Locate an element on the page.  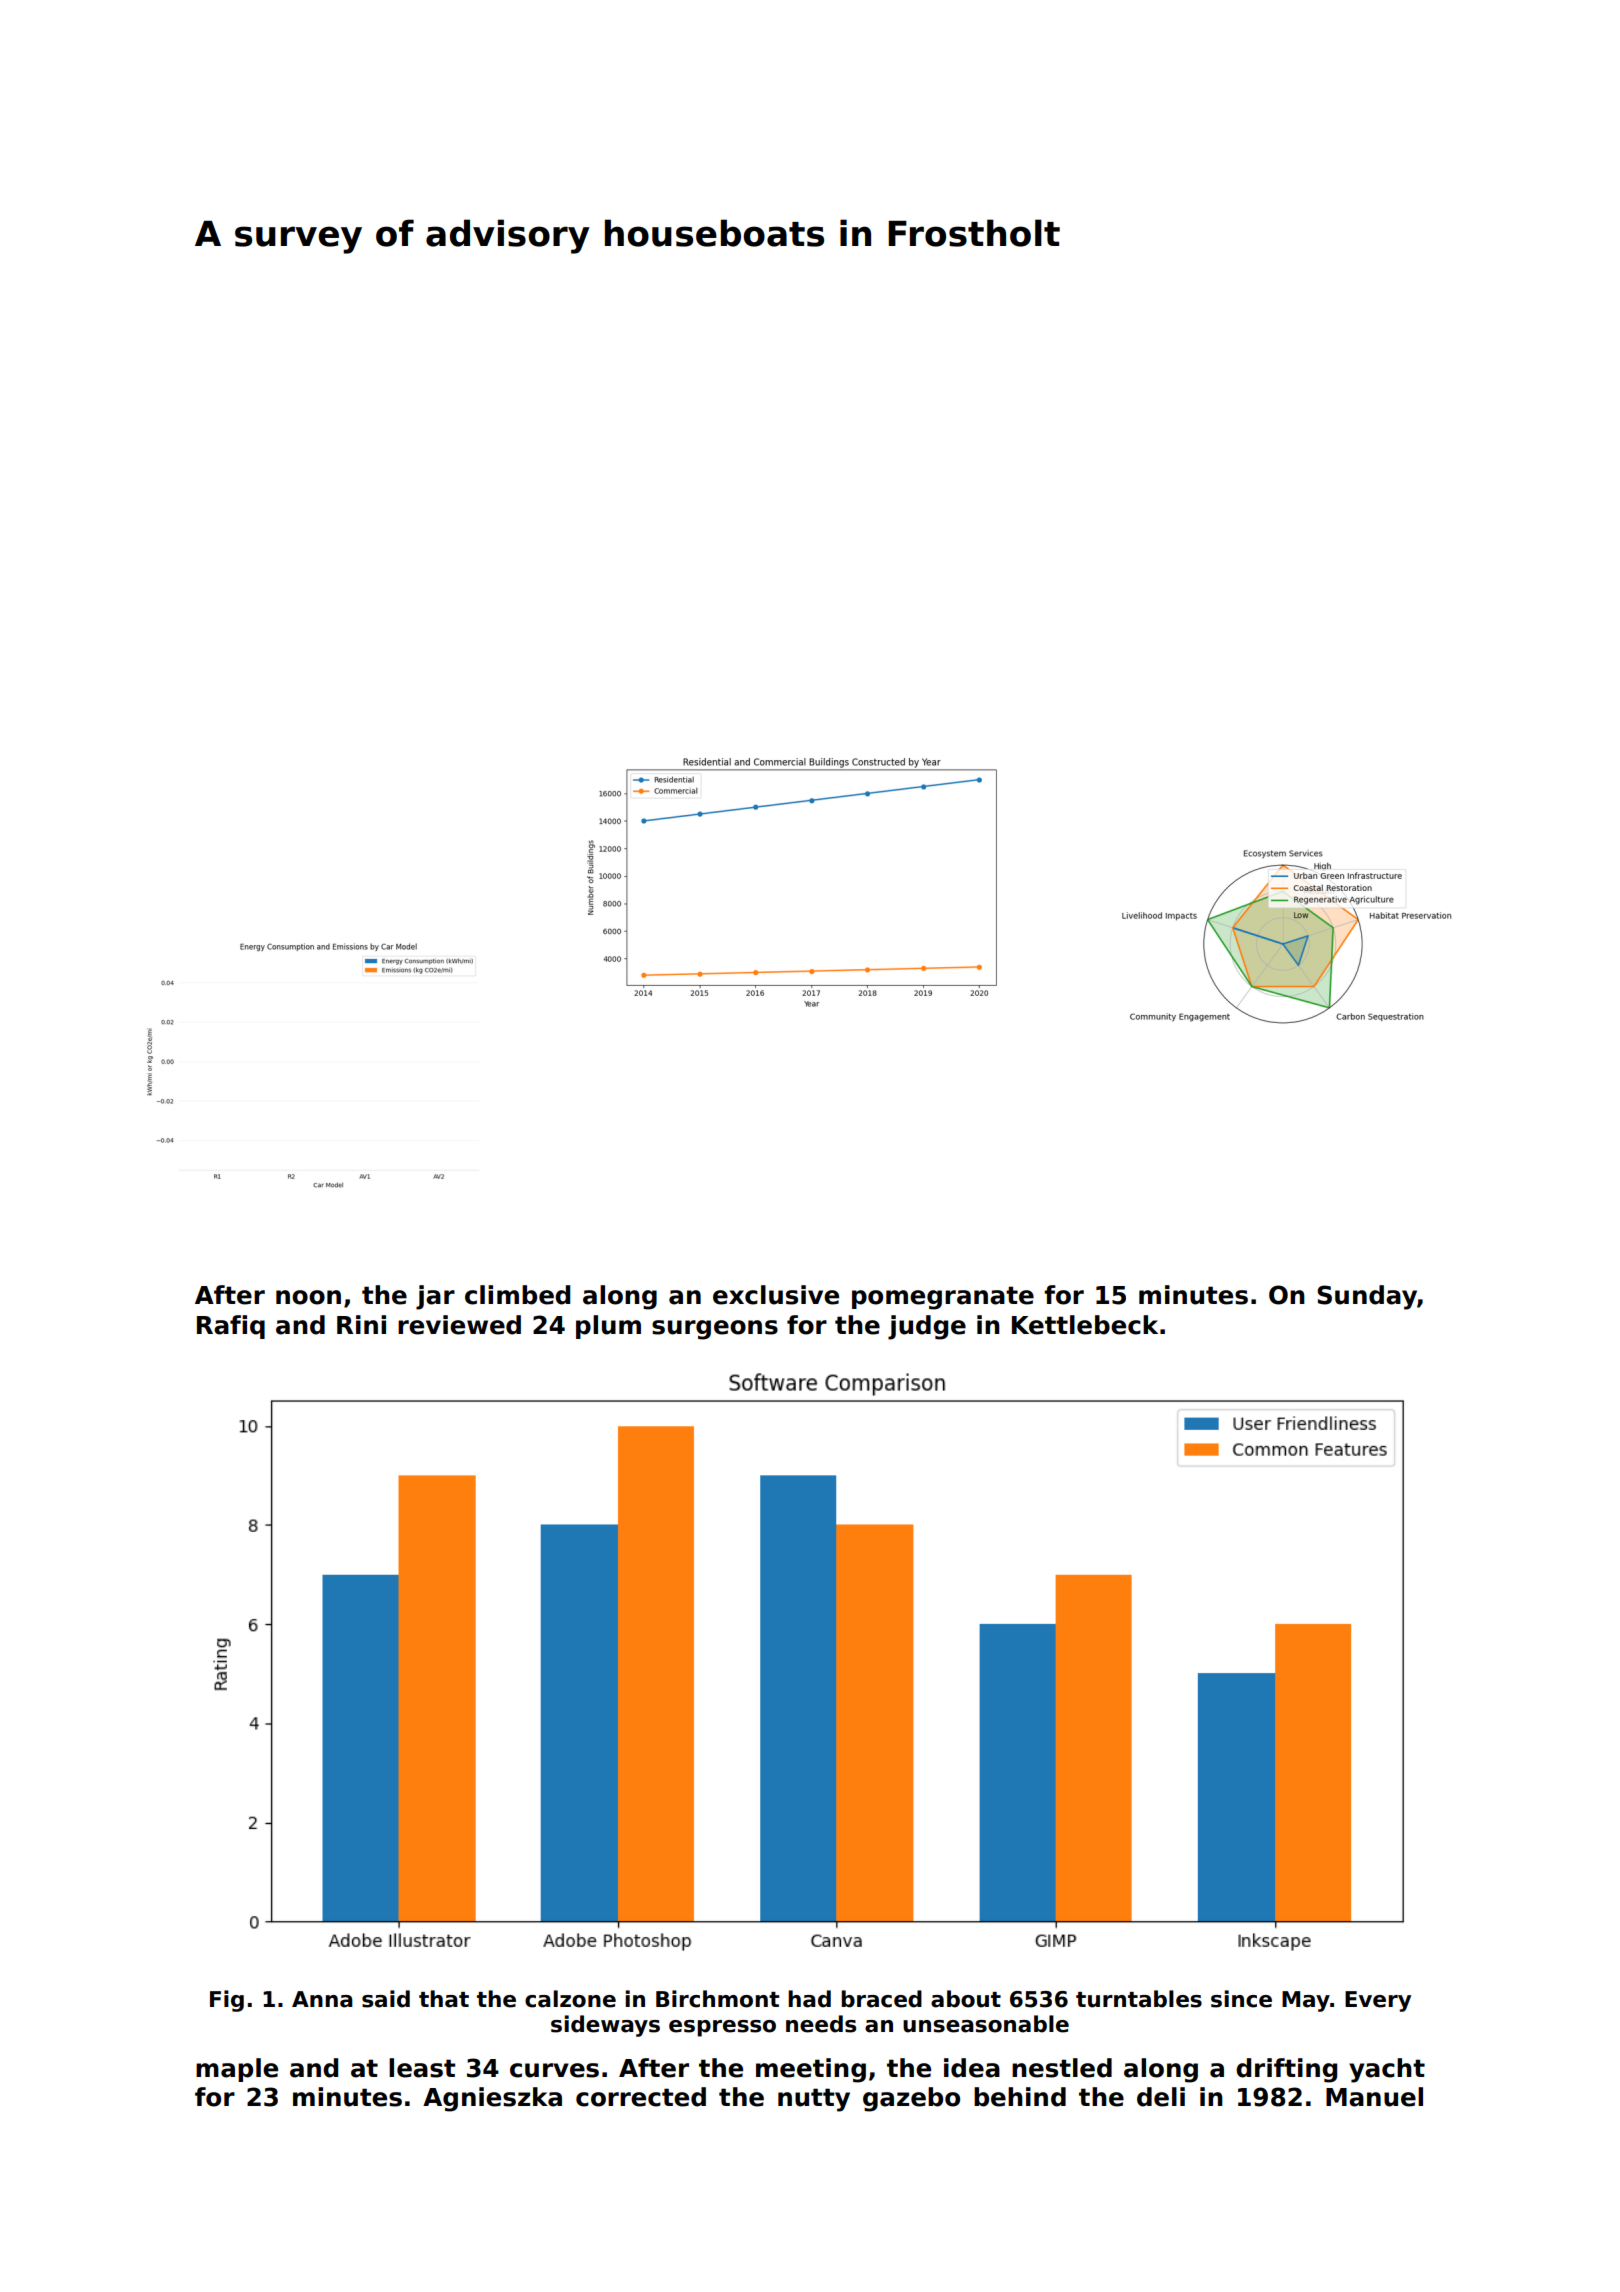
noon is located at coordinates (308, 1297).
